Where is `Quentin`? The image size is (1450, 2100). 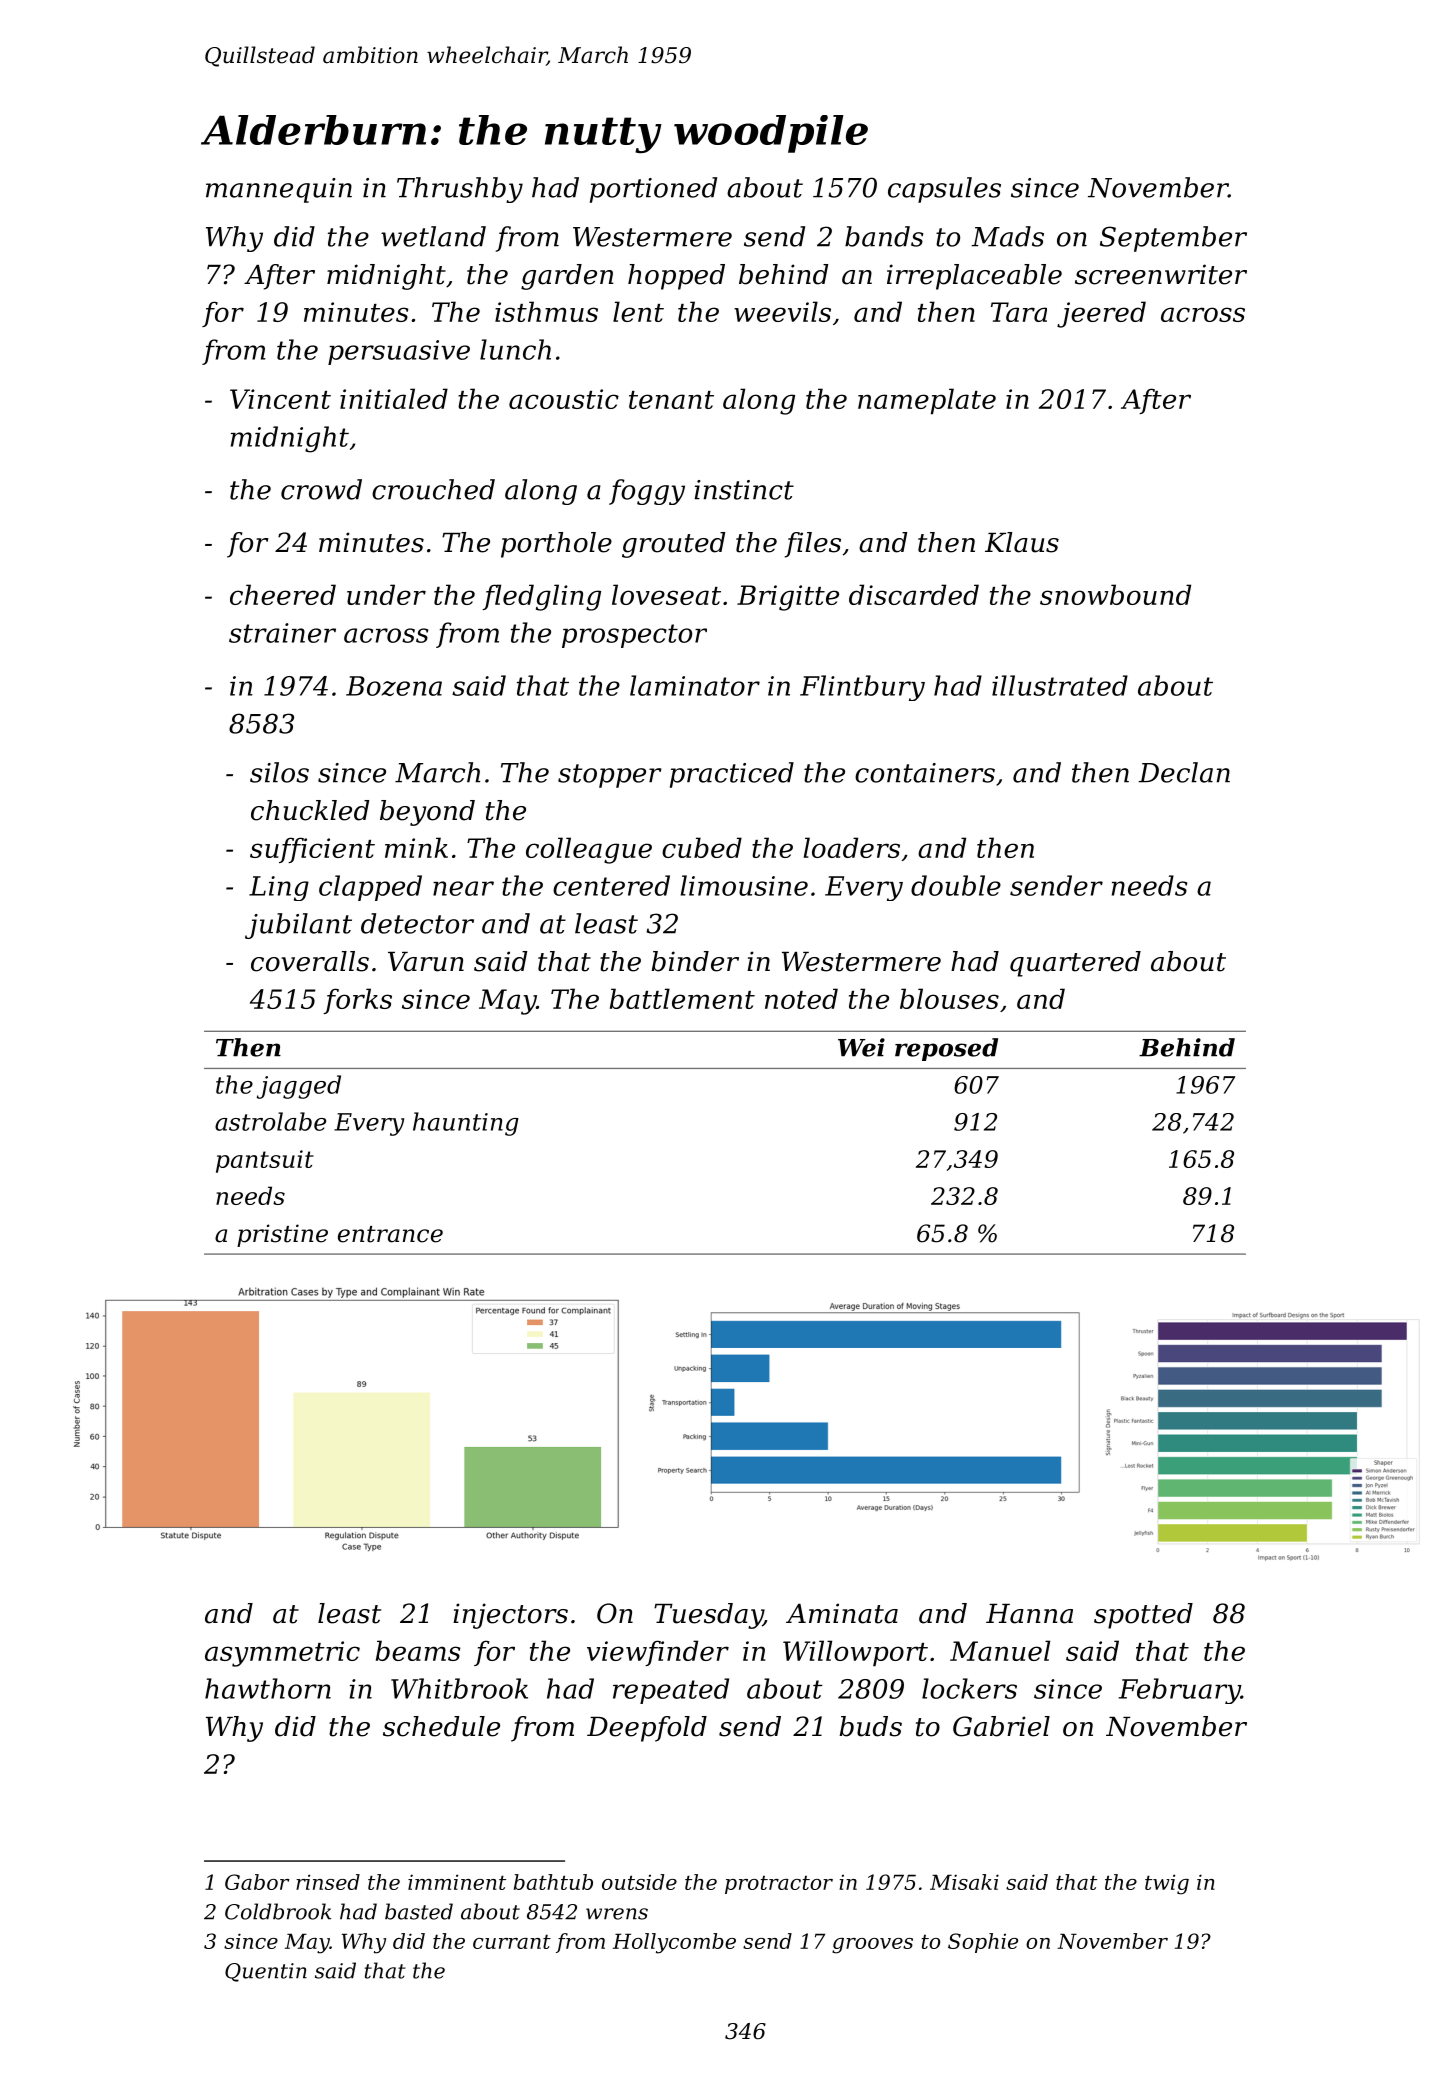
Quentin is located at coordinates (266, 1972).
